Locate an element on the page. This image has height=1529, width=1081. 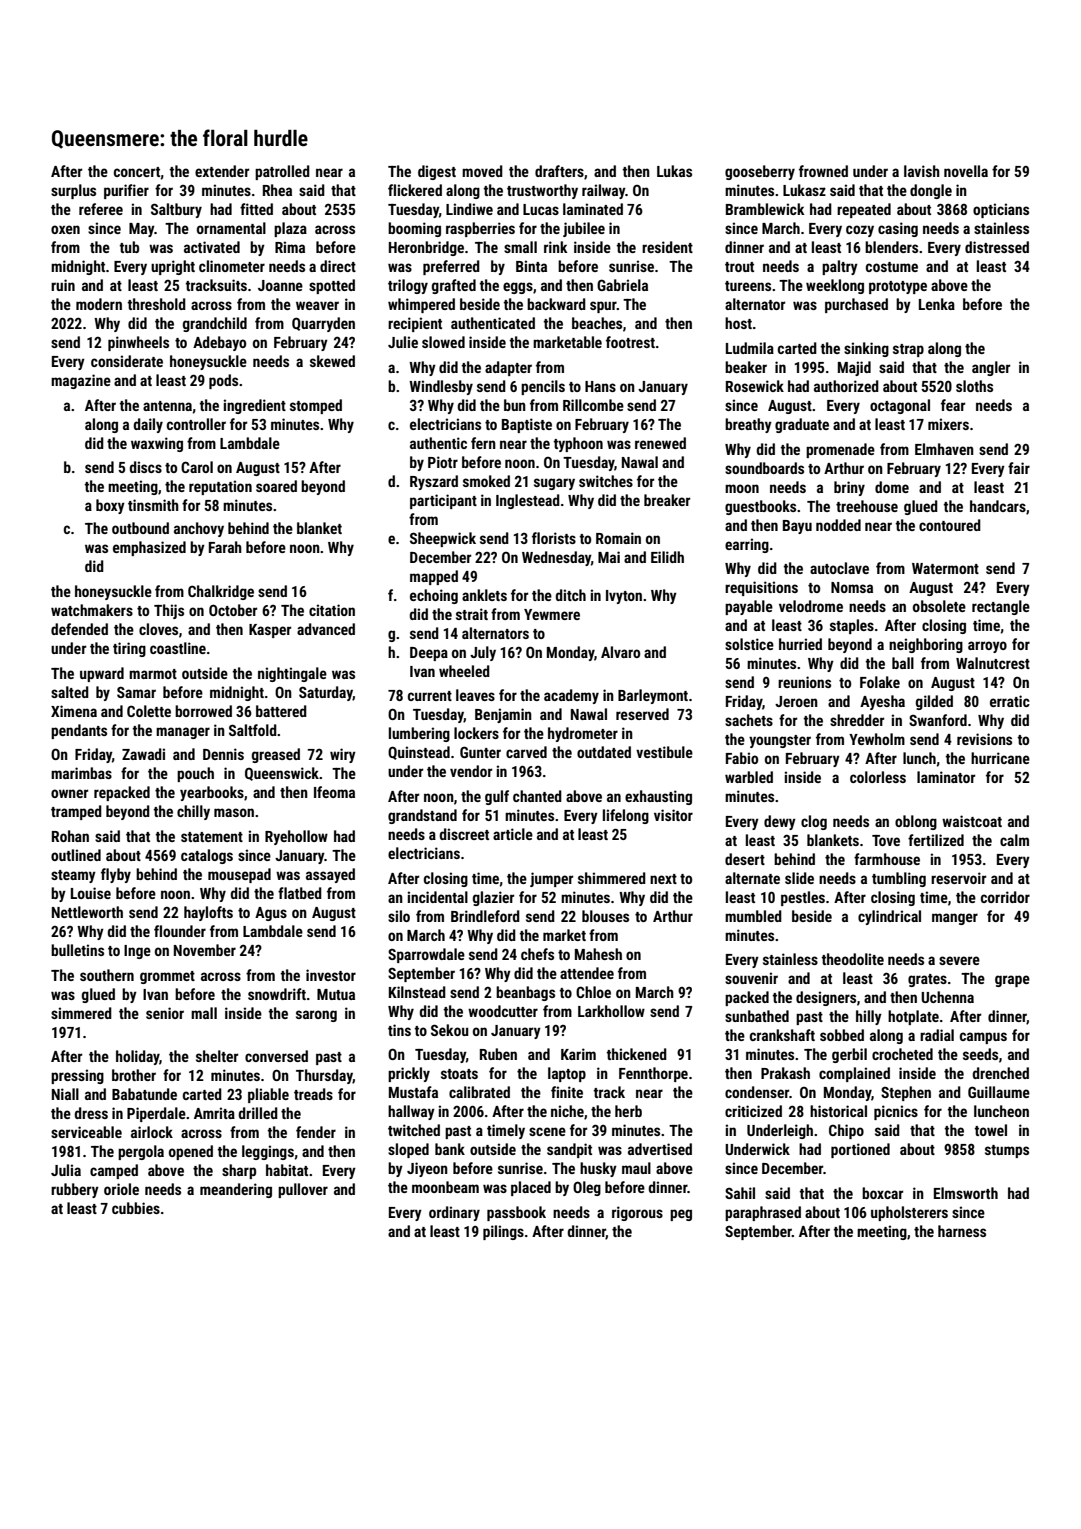
mapped is located at coordinates (434, 577).
